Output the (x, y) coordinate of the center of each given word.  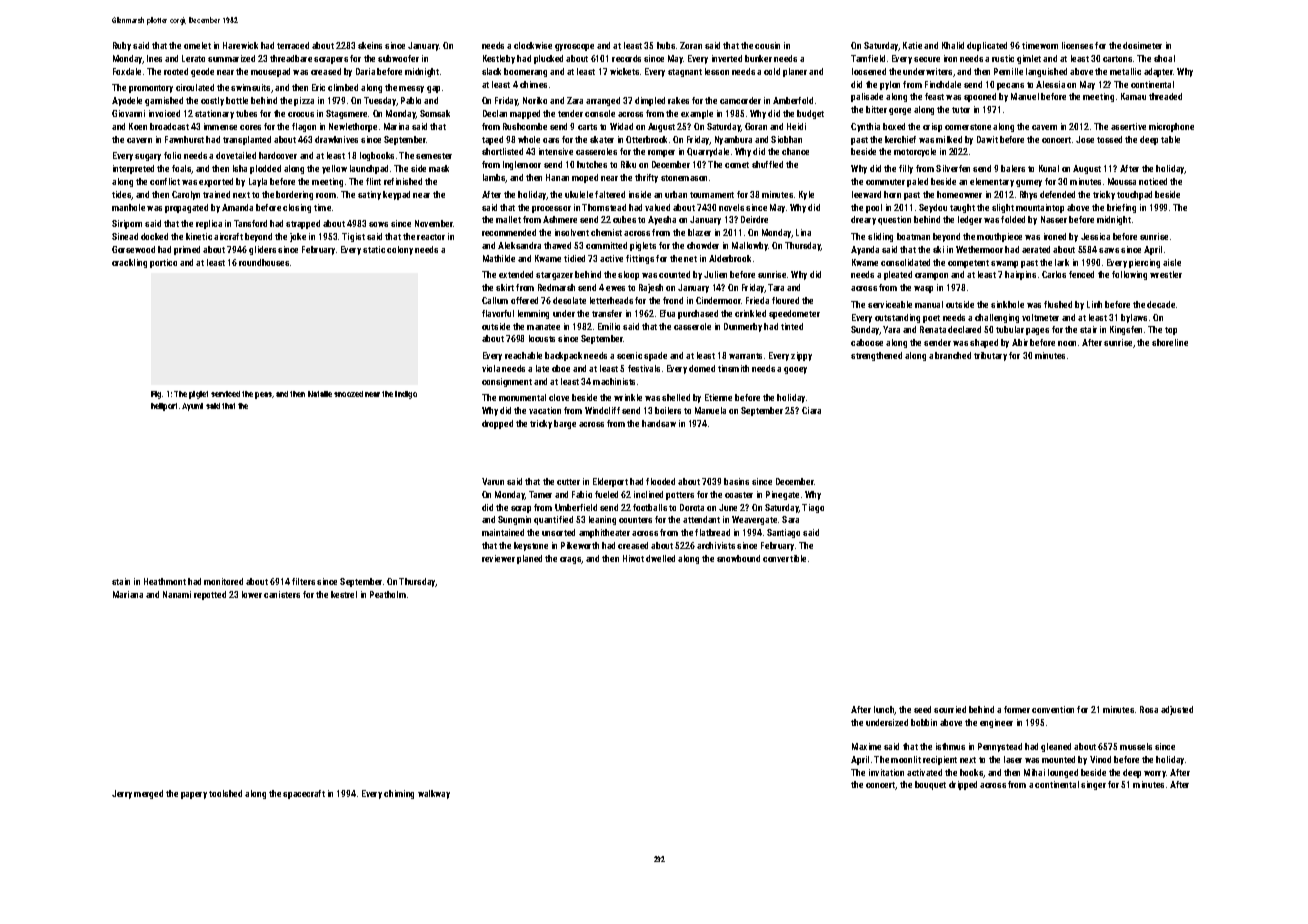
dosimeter (1142, 45)
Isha (240, 168)
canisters (282, 594)
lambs (494, 177)
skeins (370, 45)
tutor (961, 110)
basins (736, 481)
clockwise (533, 45)
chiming (399, 794)
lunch (884, 710)
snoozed (348, 394)
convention (1053, 709)
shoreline (1170, 342)
